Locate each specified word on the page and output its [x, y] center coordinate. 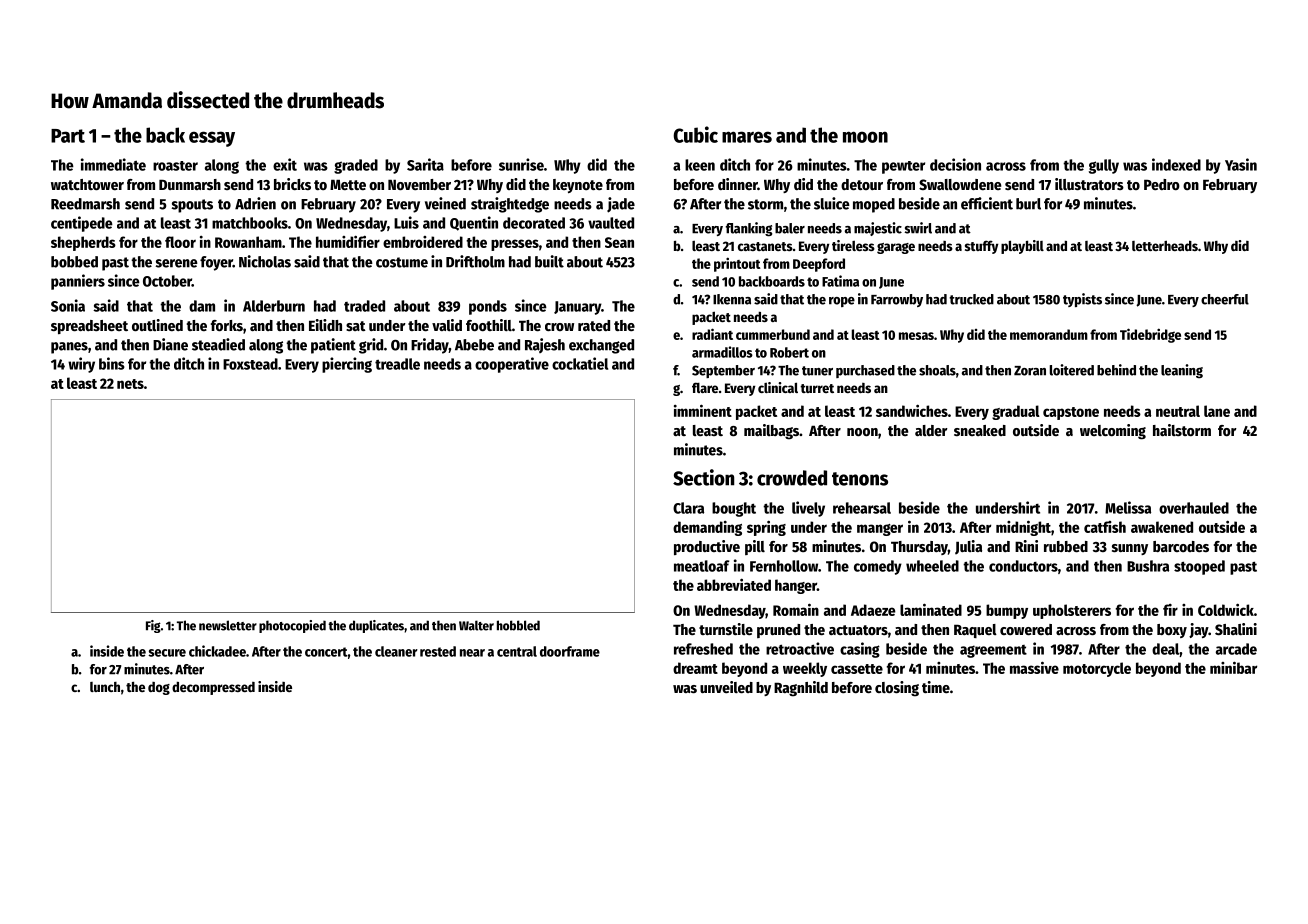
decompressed [213, 688]
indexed [1176, 164]
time [936, 687]
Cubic [695, 134]
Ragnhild [801, 689]
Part [68, 136]
